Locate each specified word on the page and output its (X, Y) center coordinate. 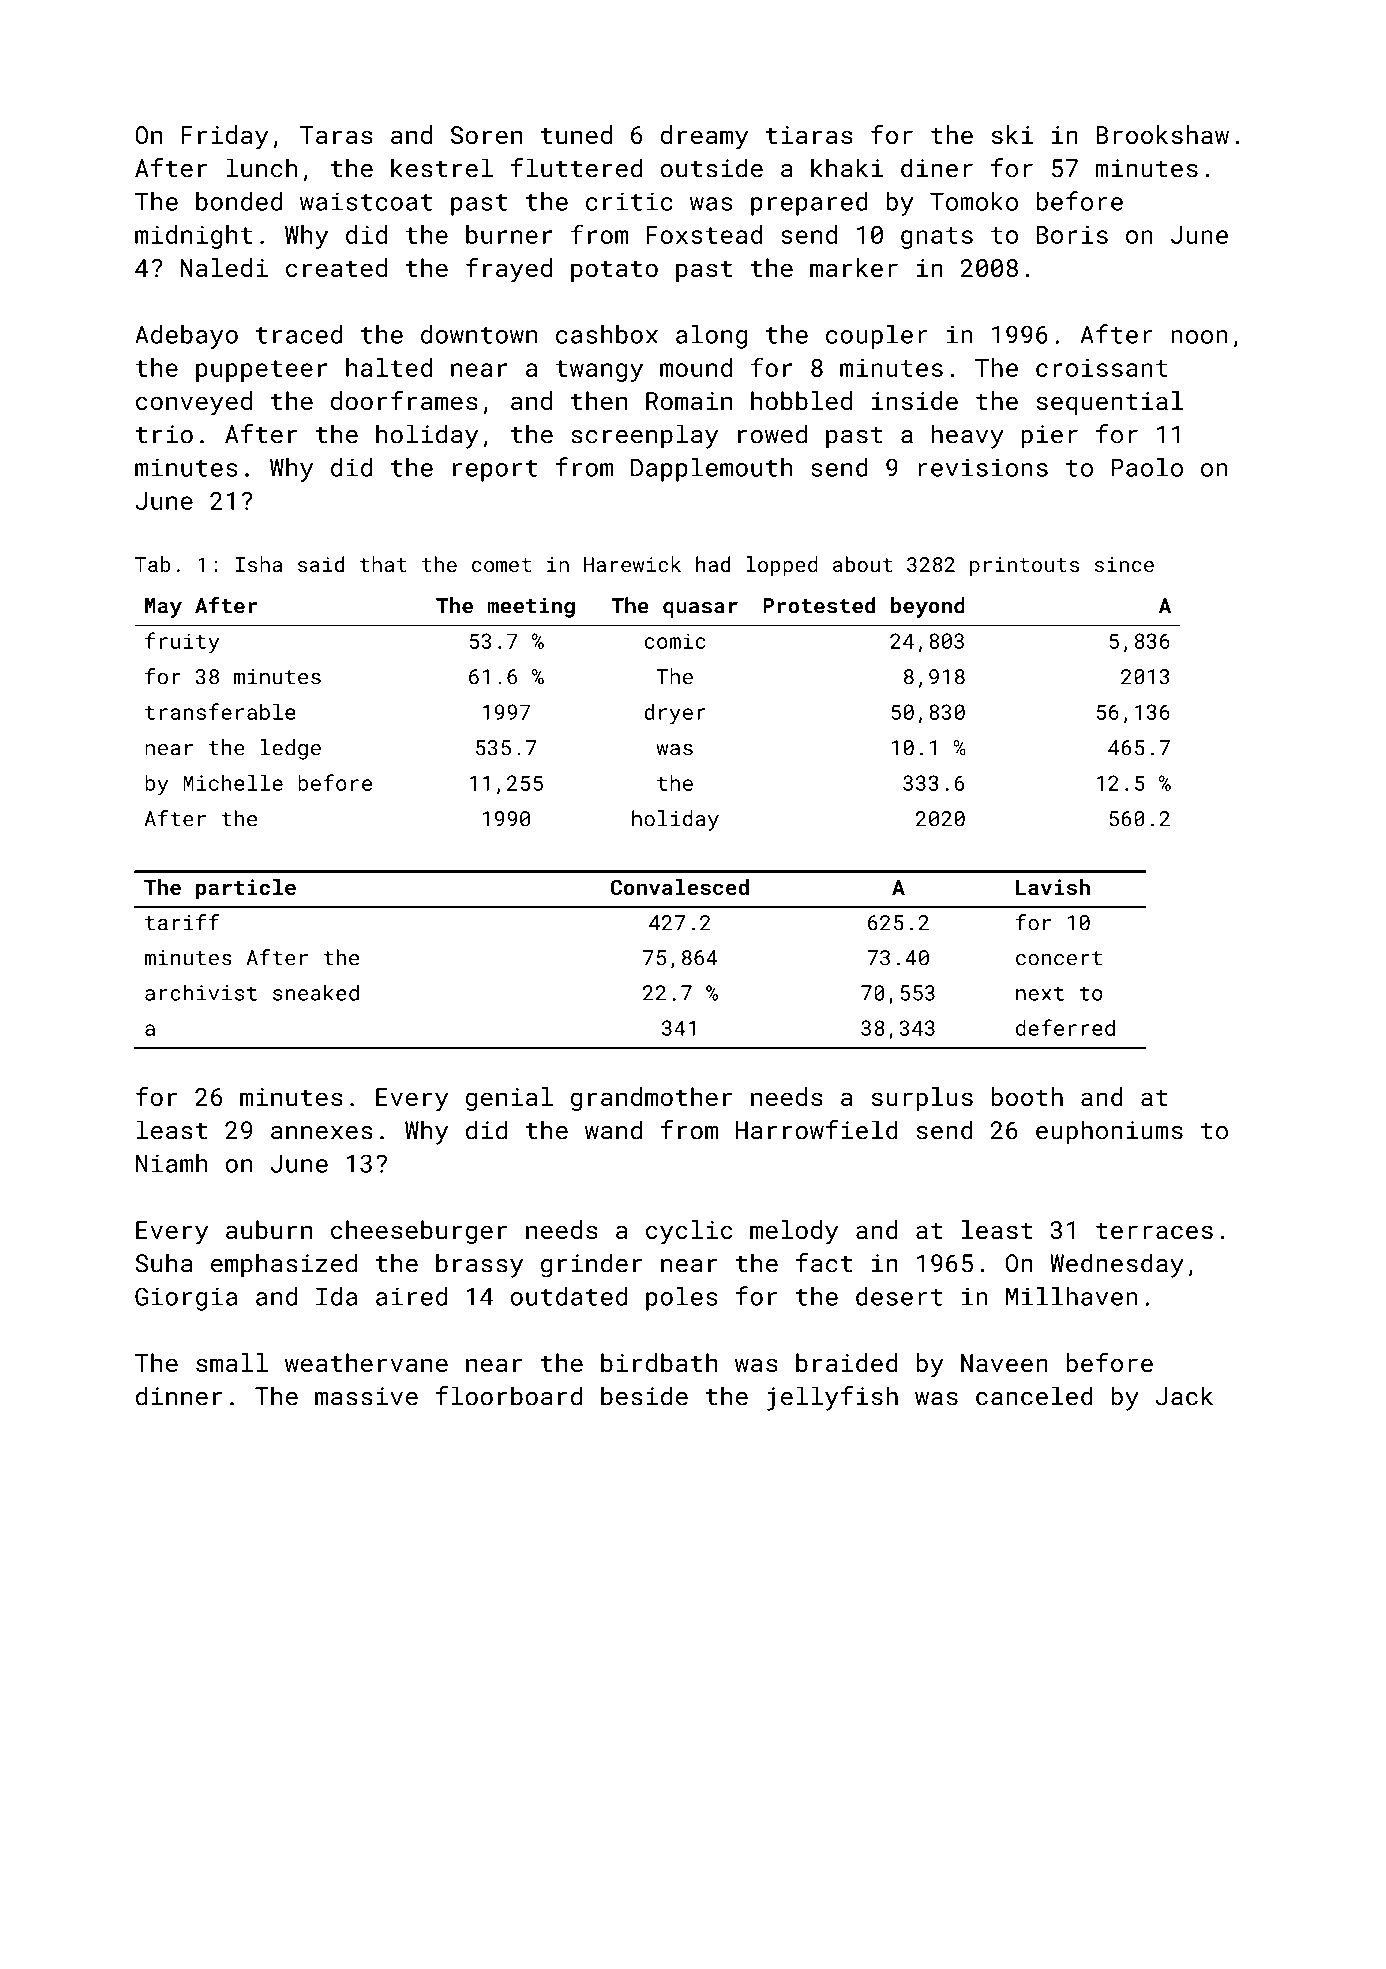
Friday (224, 137)
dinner (179, 1396)
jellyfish (832, 1398)
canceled (1034, 1396)
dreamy (704, 137)
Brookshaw (1162, 134)
